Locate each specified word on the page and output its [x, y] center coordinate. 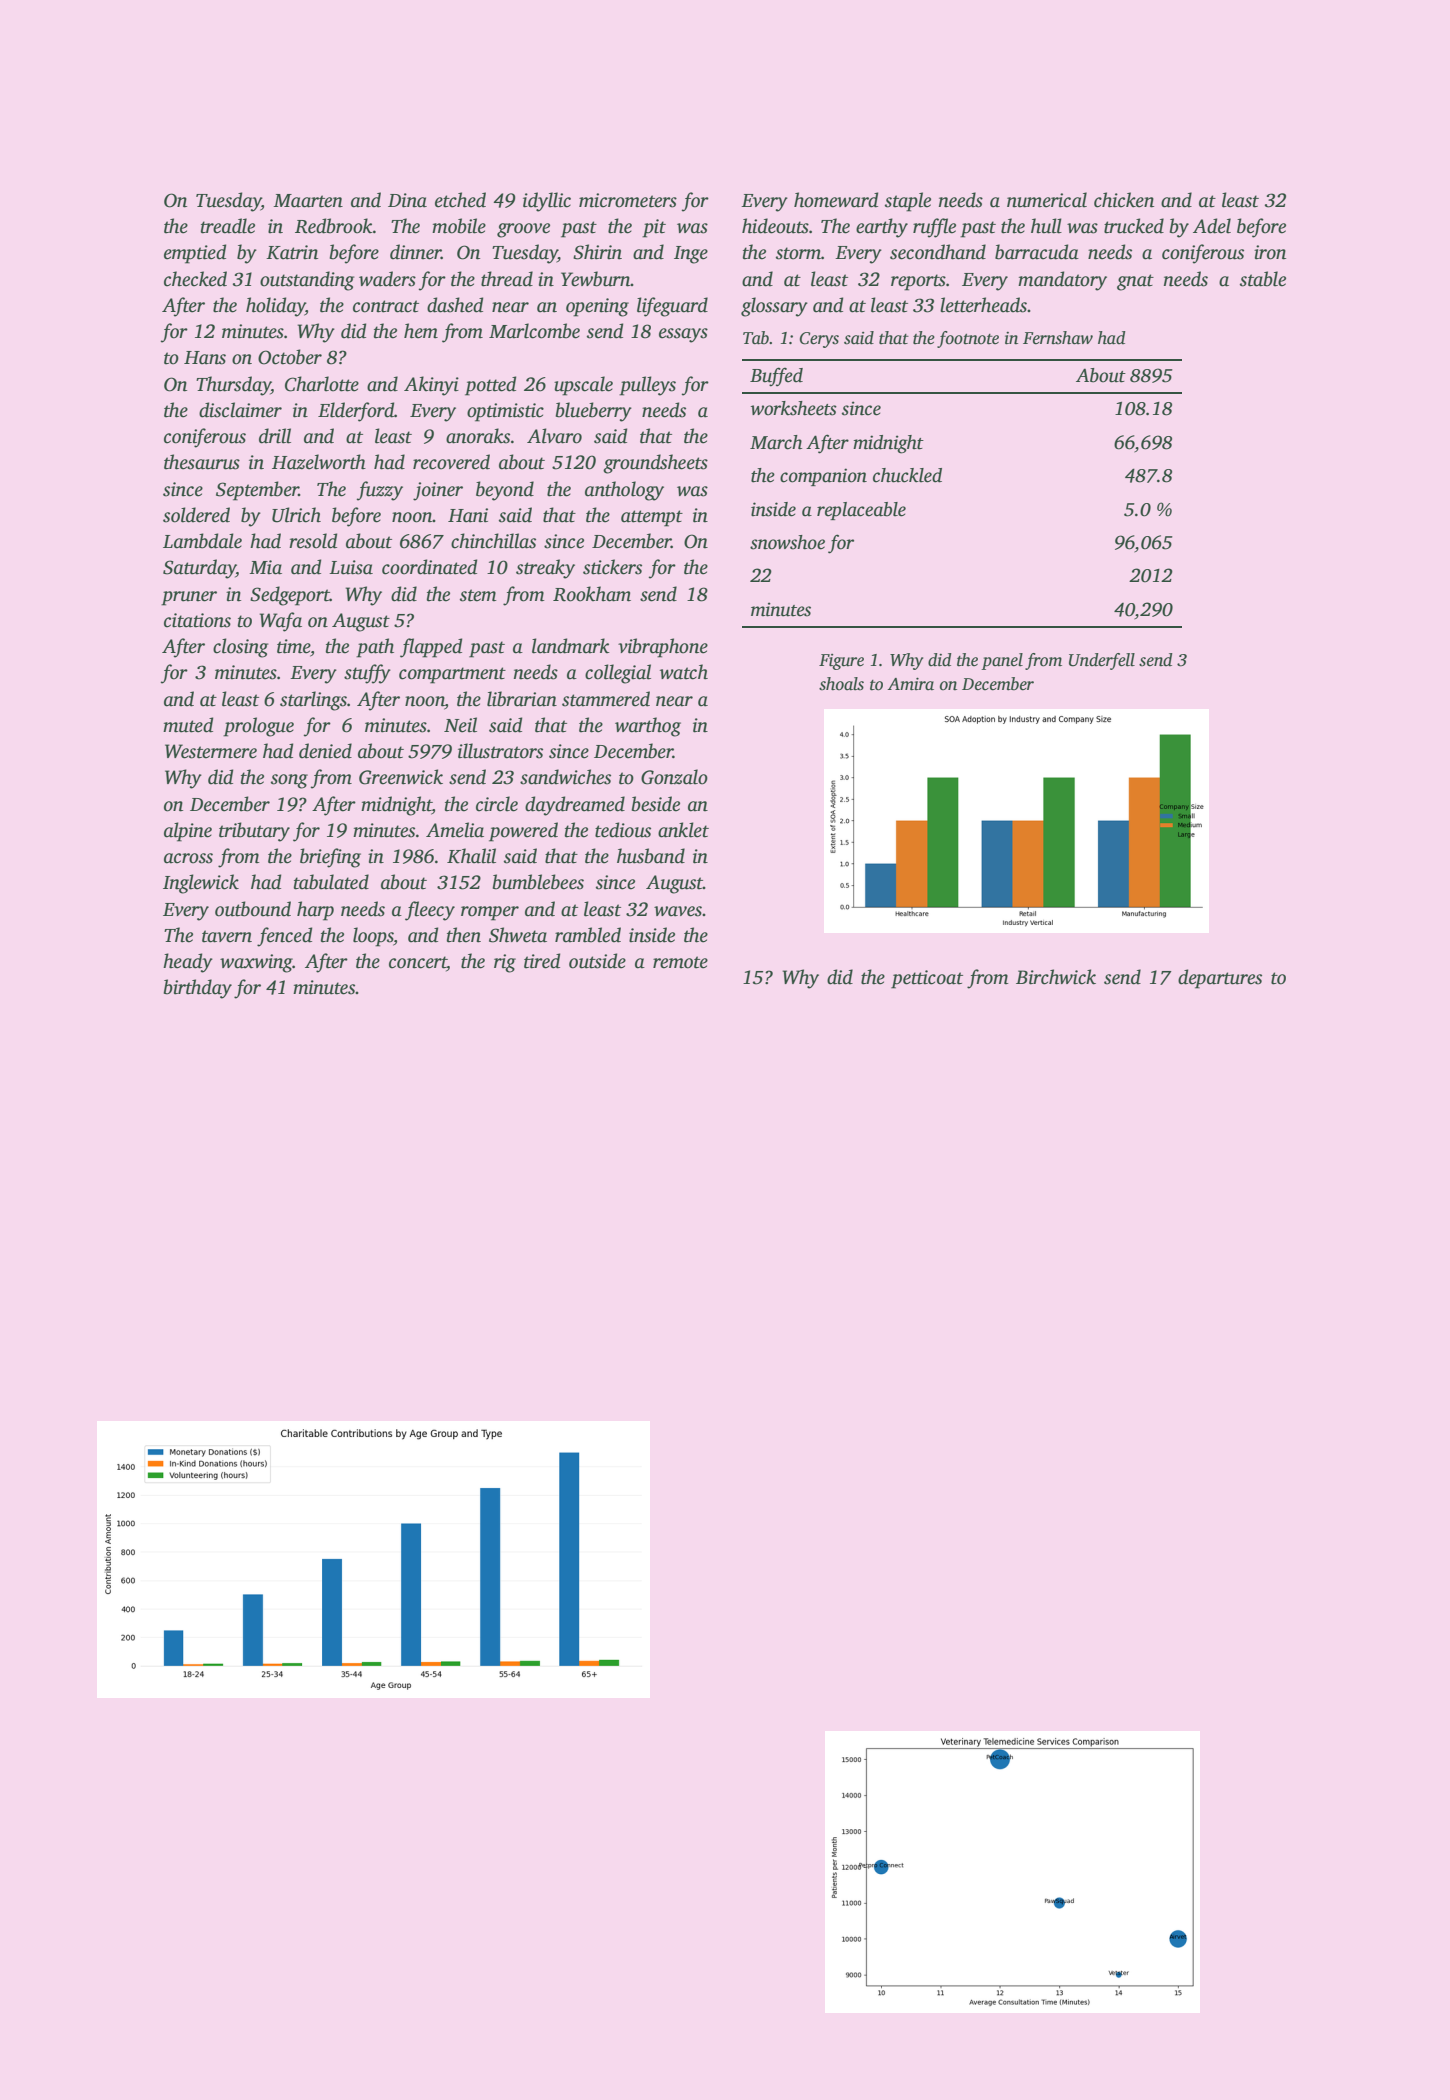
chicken [1124, 200]
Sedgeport [290, 596]
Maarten [308, 201]
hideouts [775, 226]
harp [315, 911]
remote [680, 962]
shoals [841, 684]
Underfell [1102, 661]
